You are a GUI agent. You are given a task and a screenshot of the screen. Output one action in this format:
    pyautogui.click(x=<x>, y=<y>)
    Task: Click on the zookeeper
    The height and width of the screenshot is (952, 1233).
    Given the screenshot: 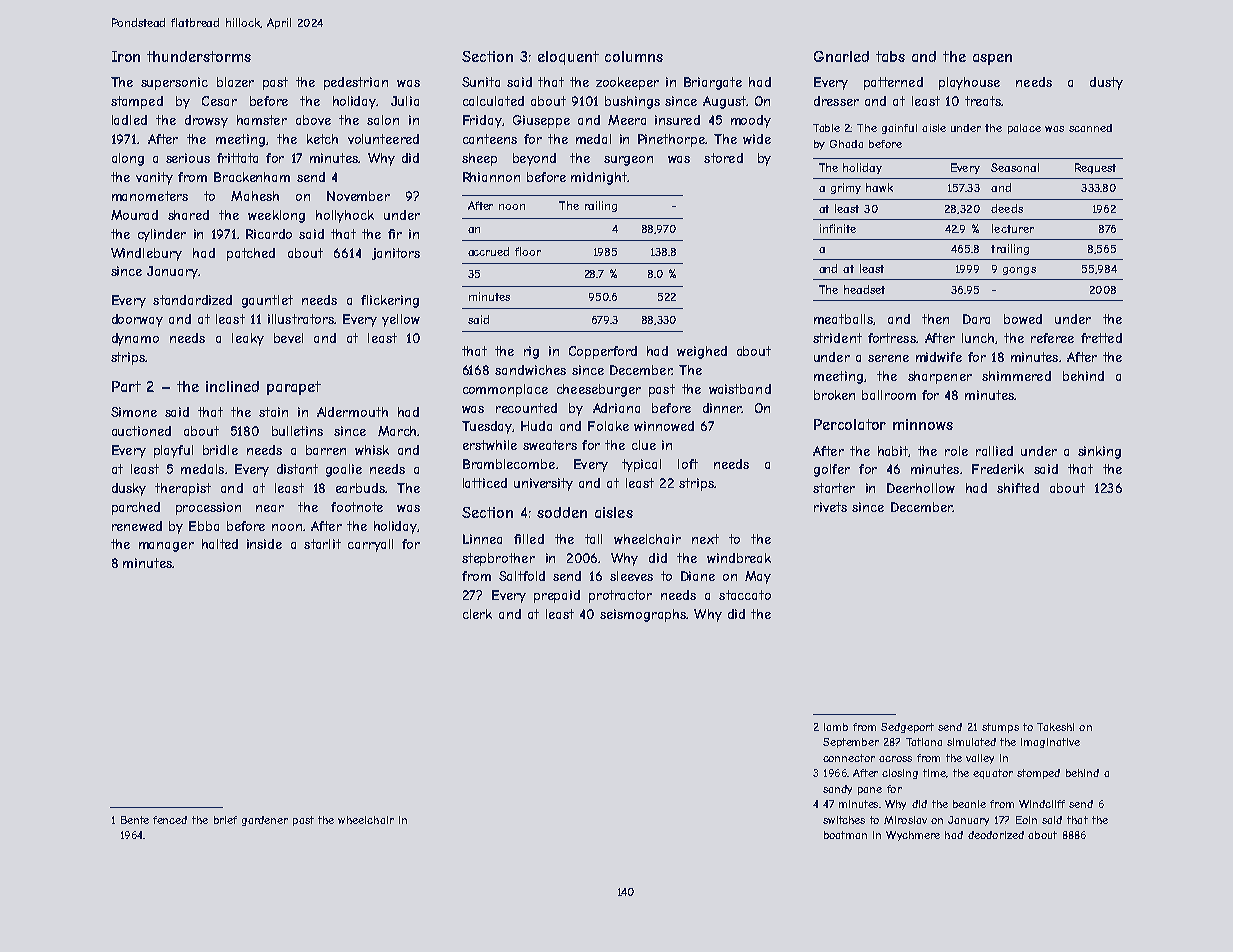 What is the action you would take?
    pyautogui.click(x=627, y=83)
